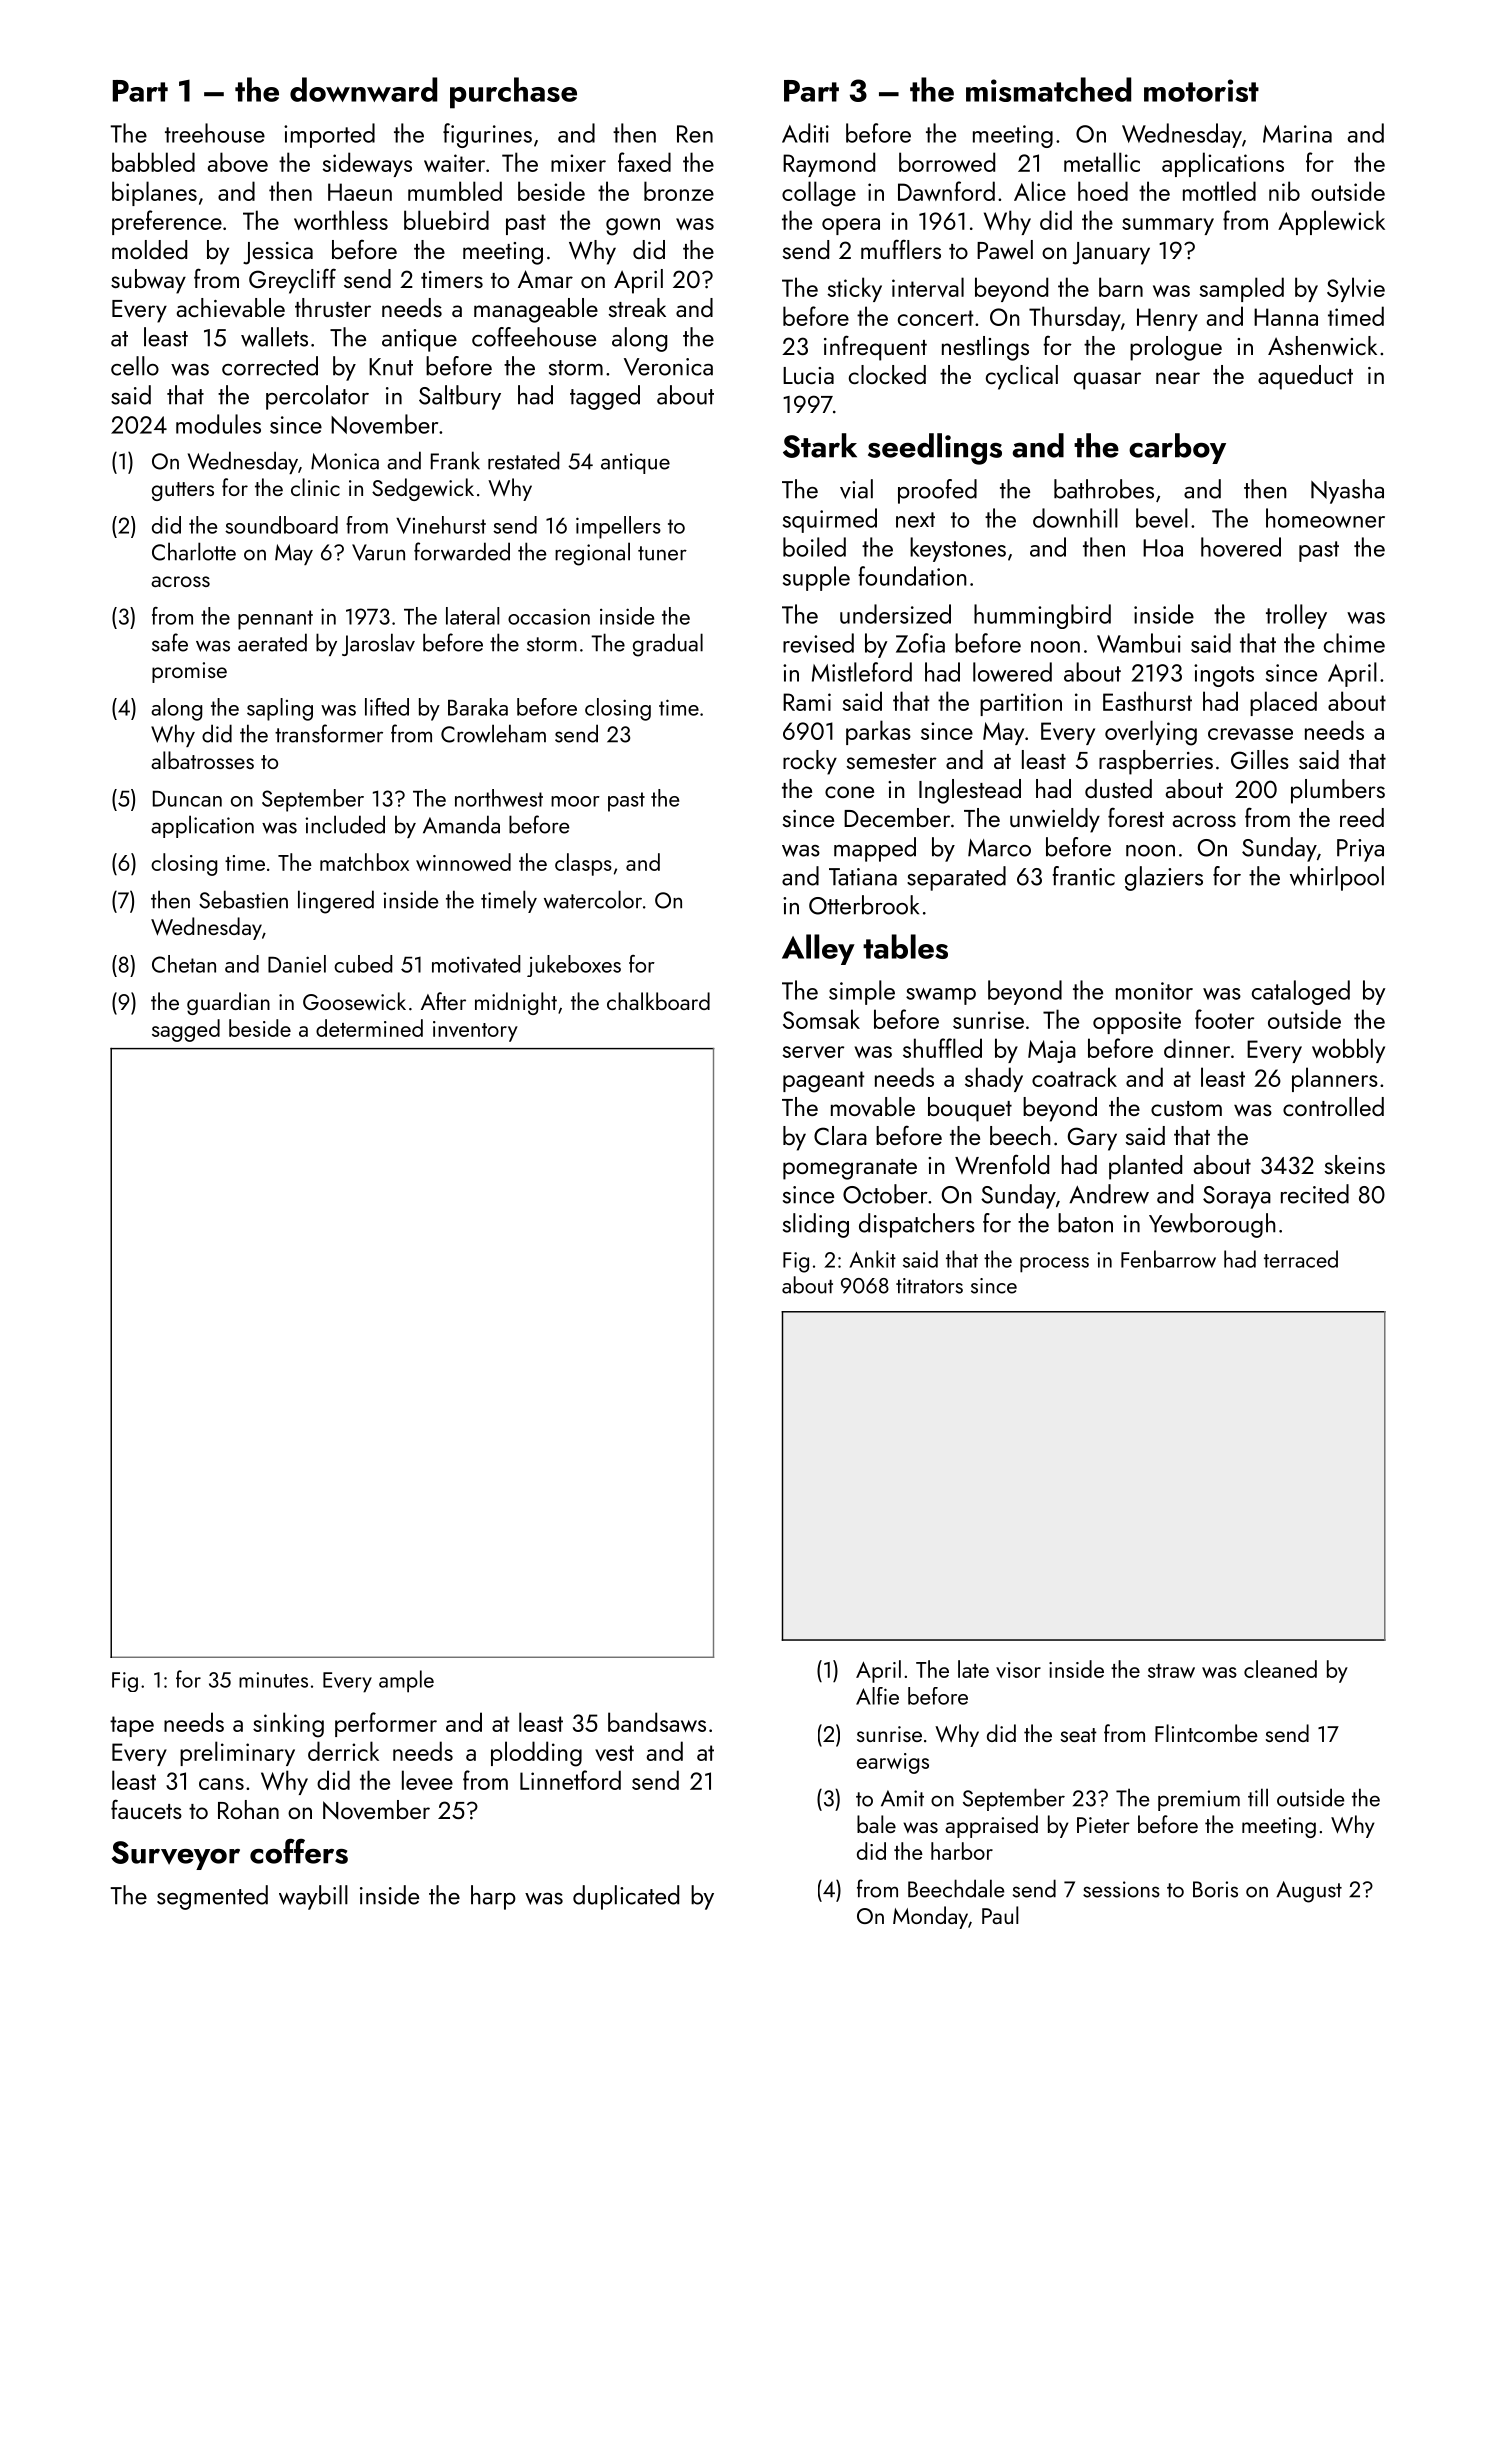 Image resolution: width=1496 pixels, height=2464 pixels. I want to click on transformer, so click(329, 733).
